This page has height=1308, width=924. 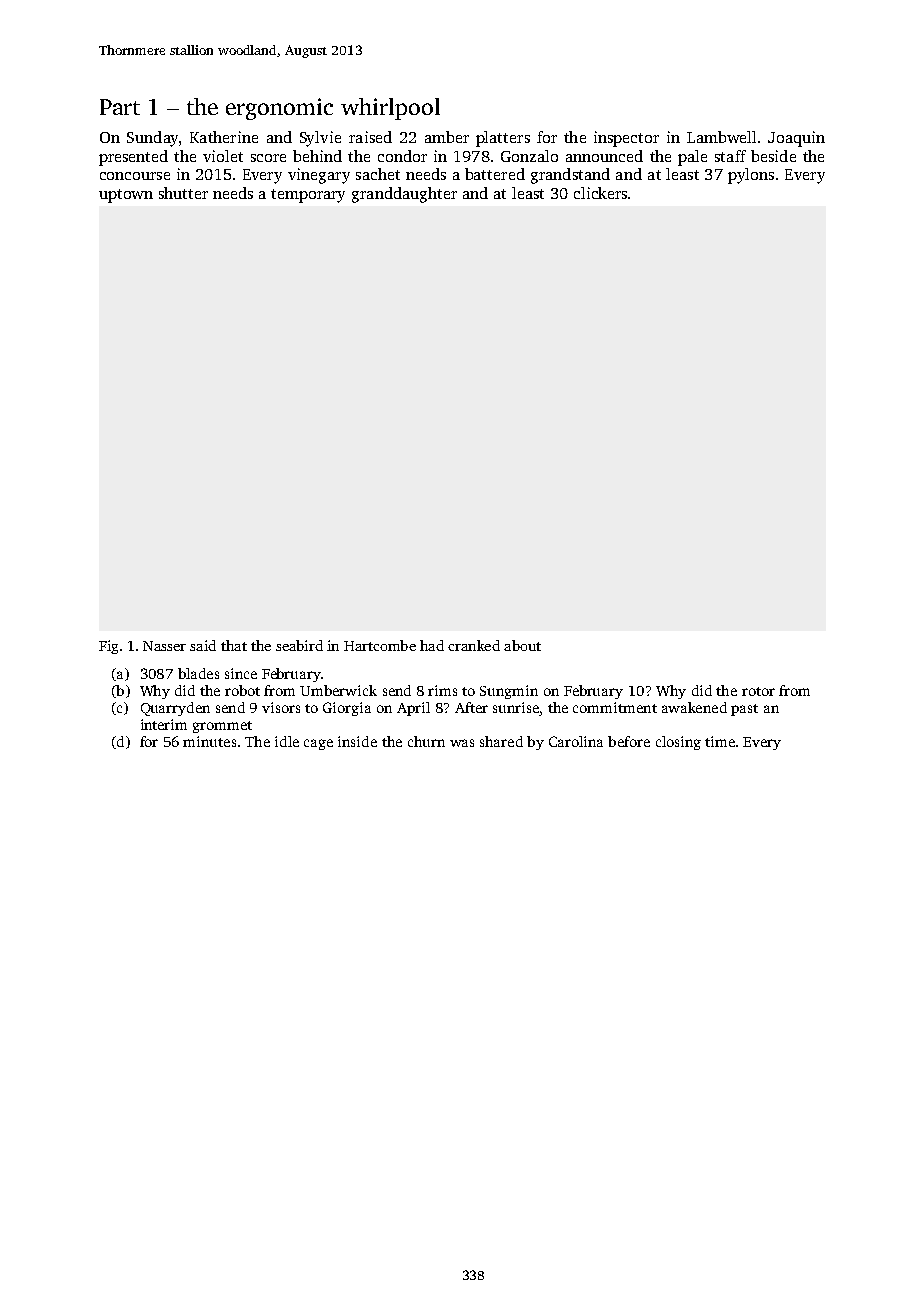 What do you see at coordinates (522, 645) in the page?
I see `about` at bounding box center [522, 645].
